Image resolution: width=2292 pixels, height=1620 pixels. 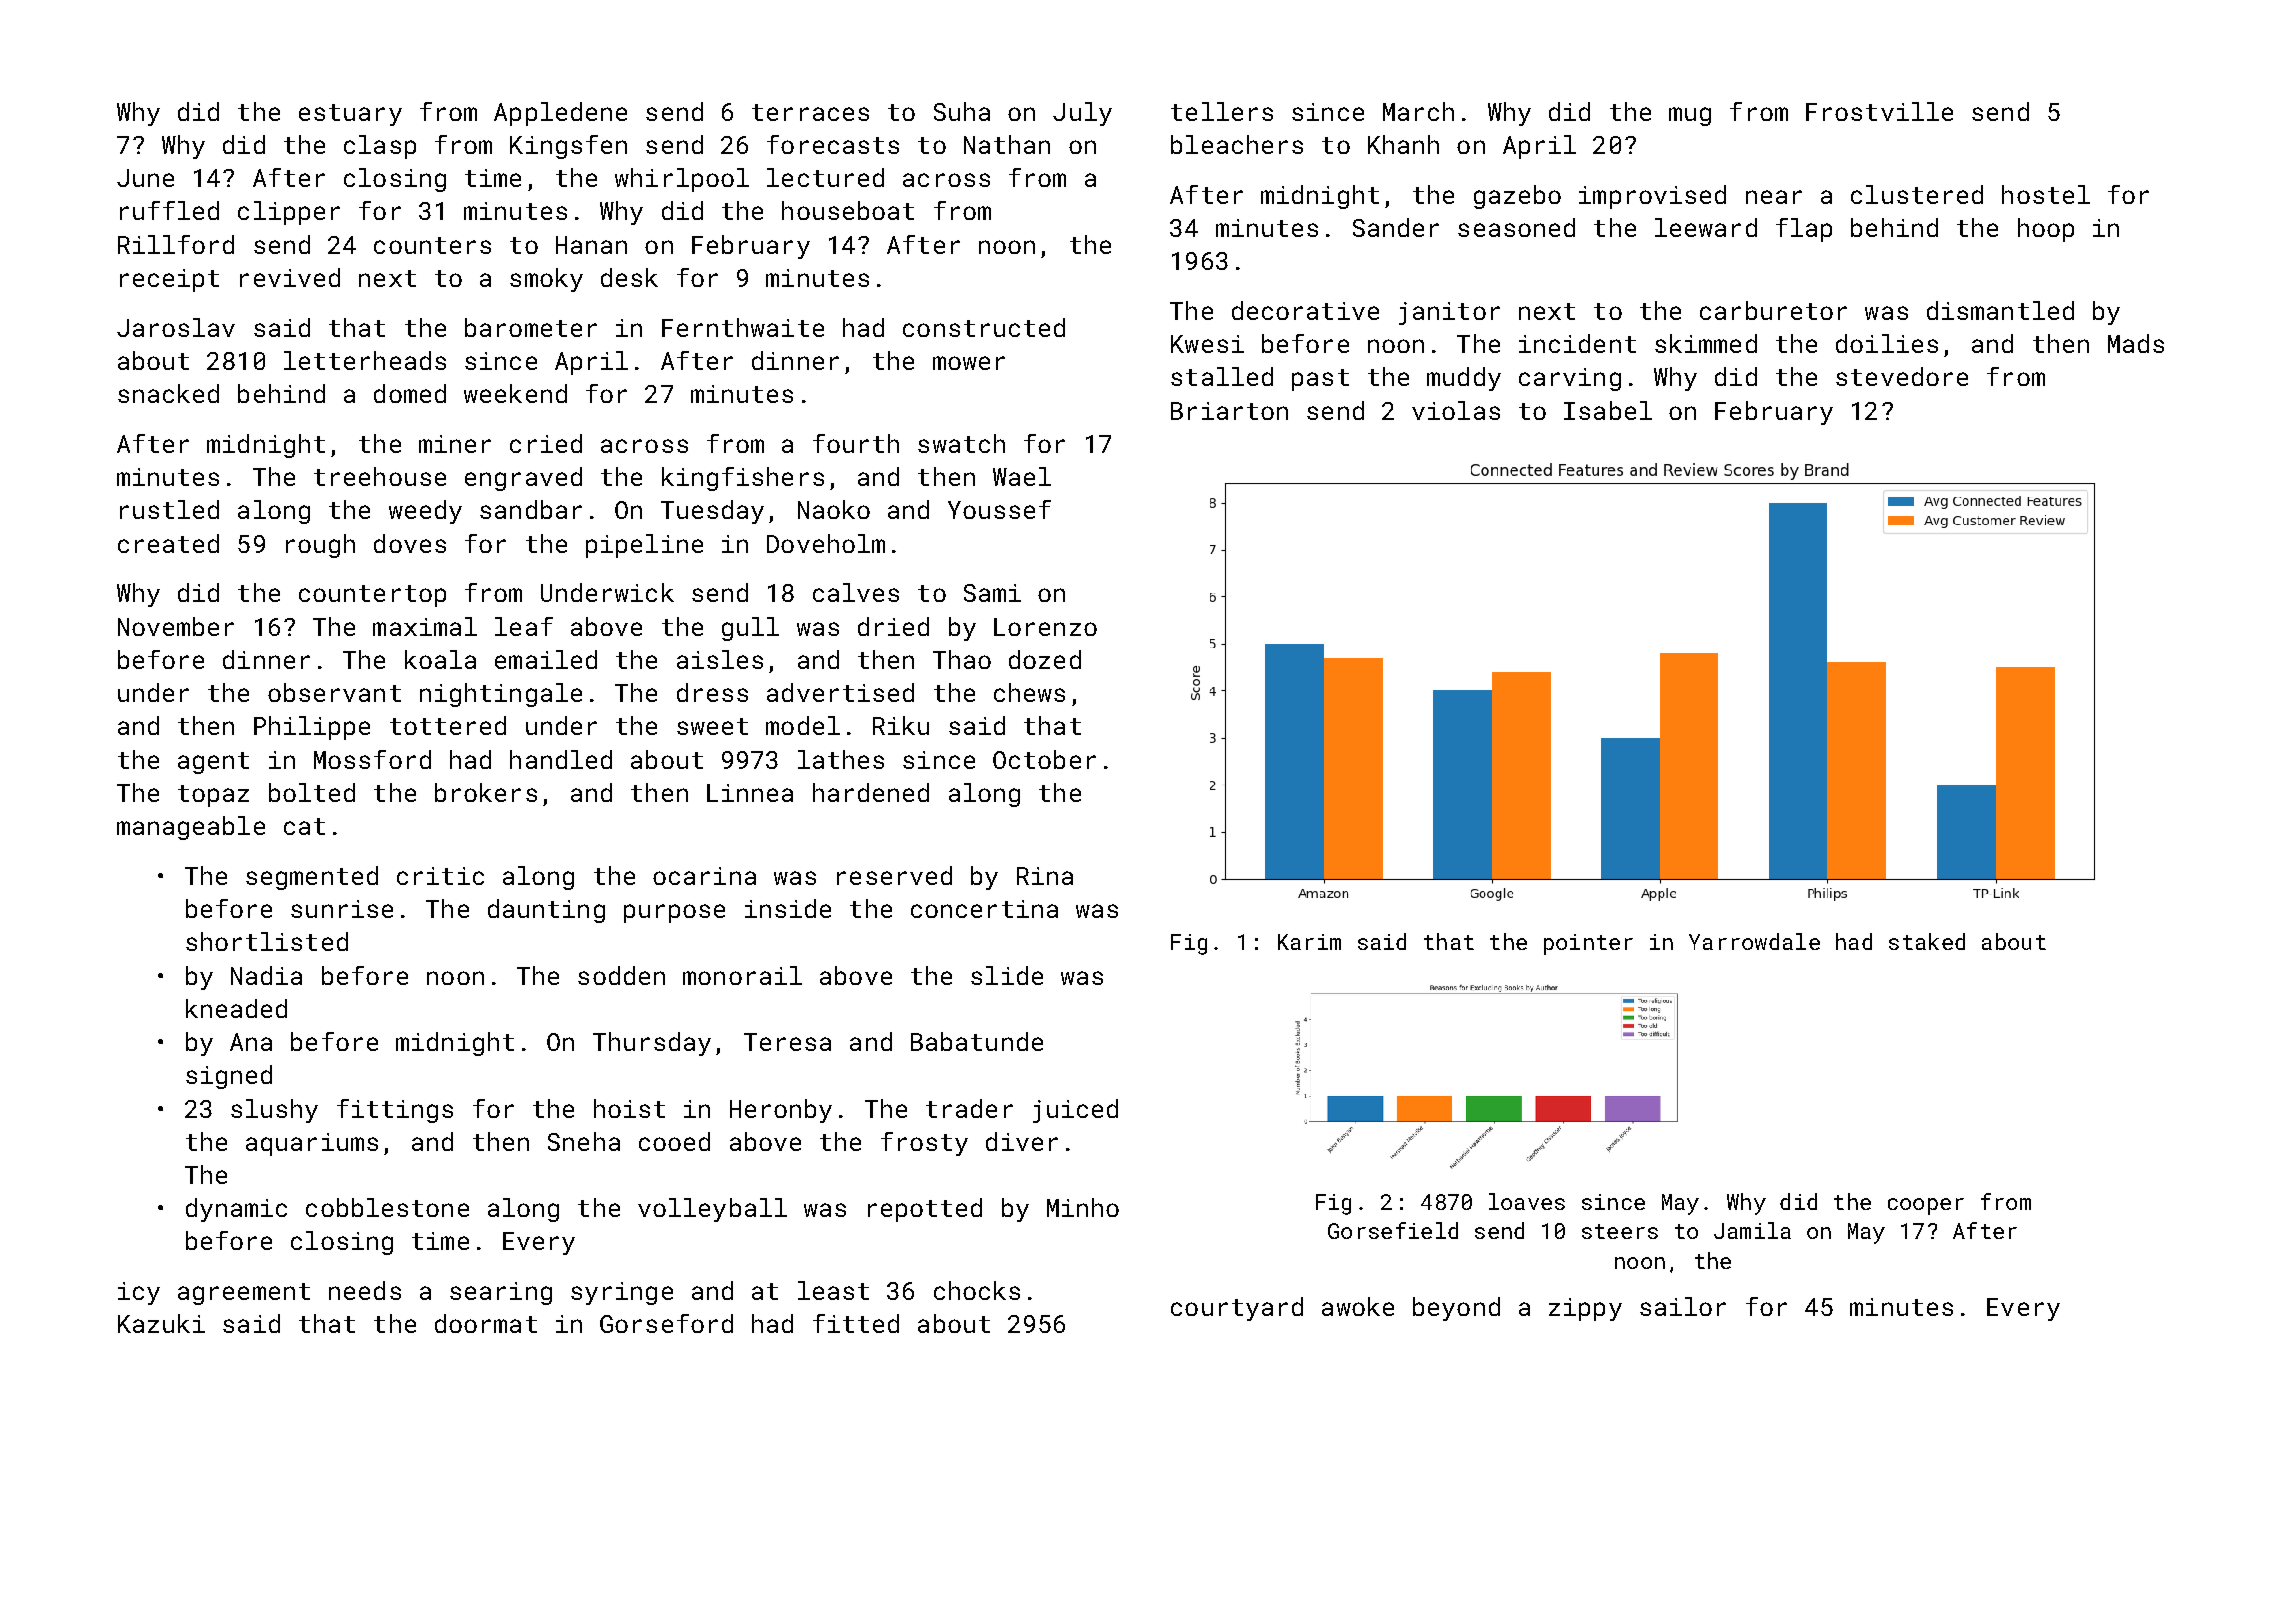 I want to click on mower, so click(x=969, y=363).
